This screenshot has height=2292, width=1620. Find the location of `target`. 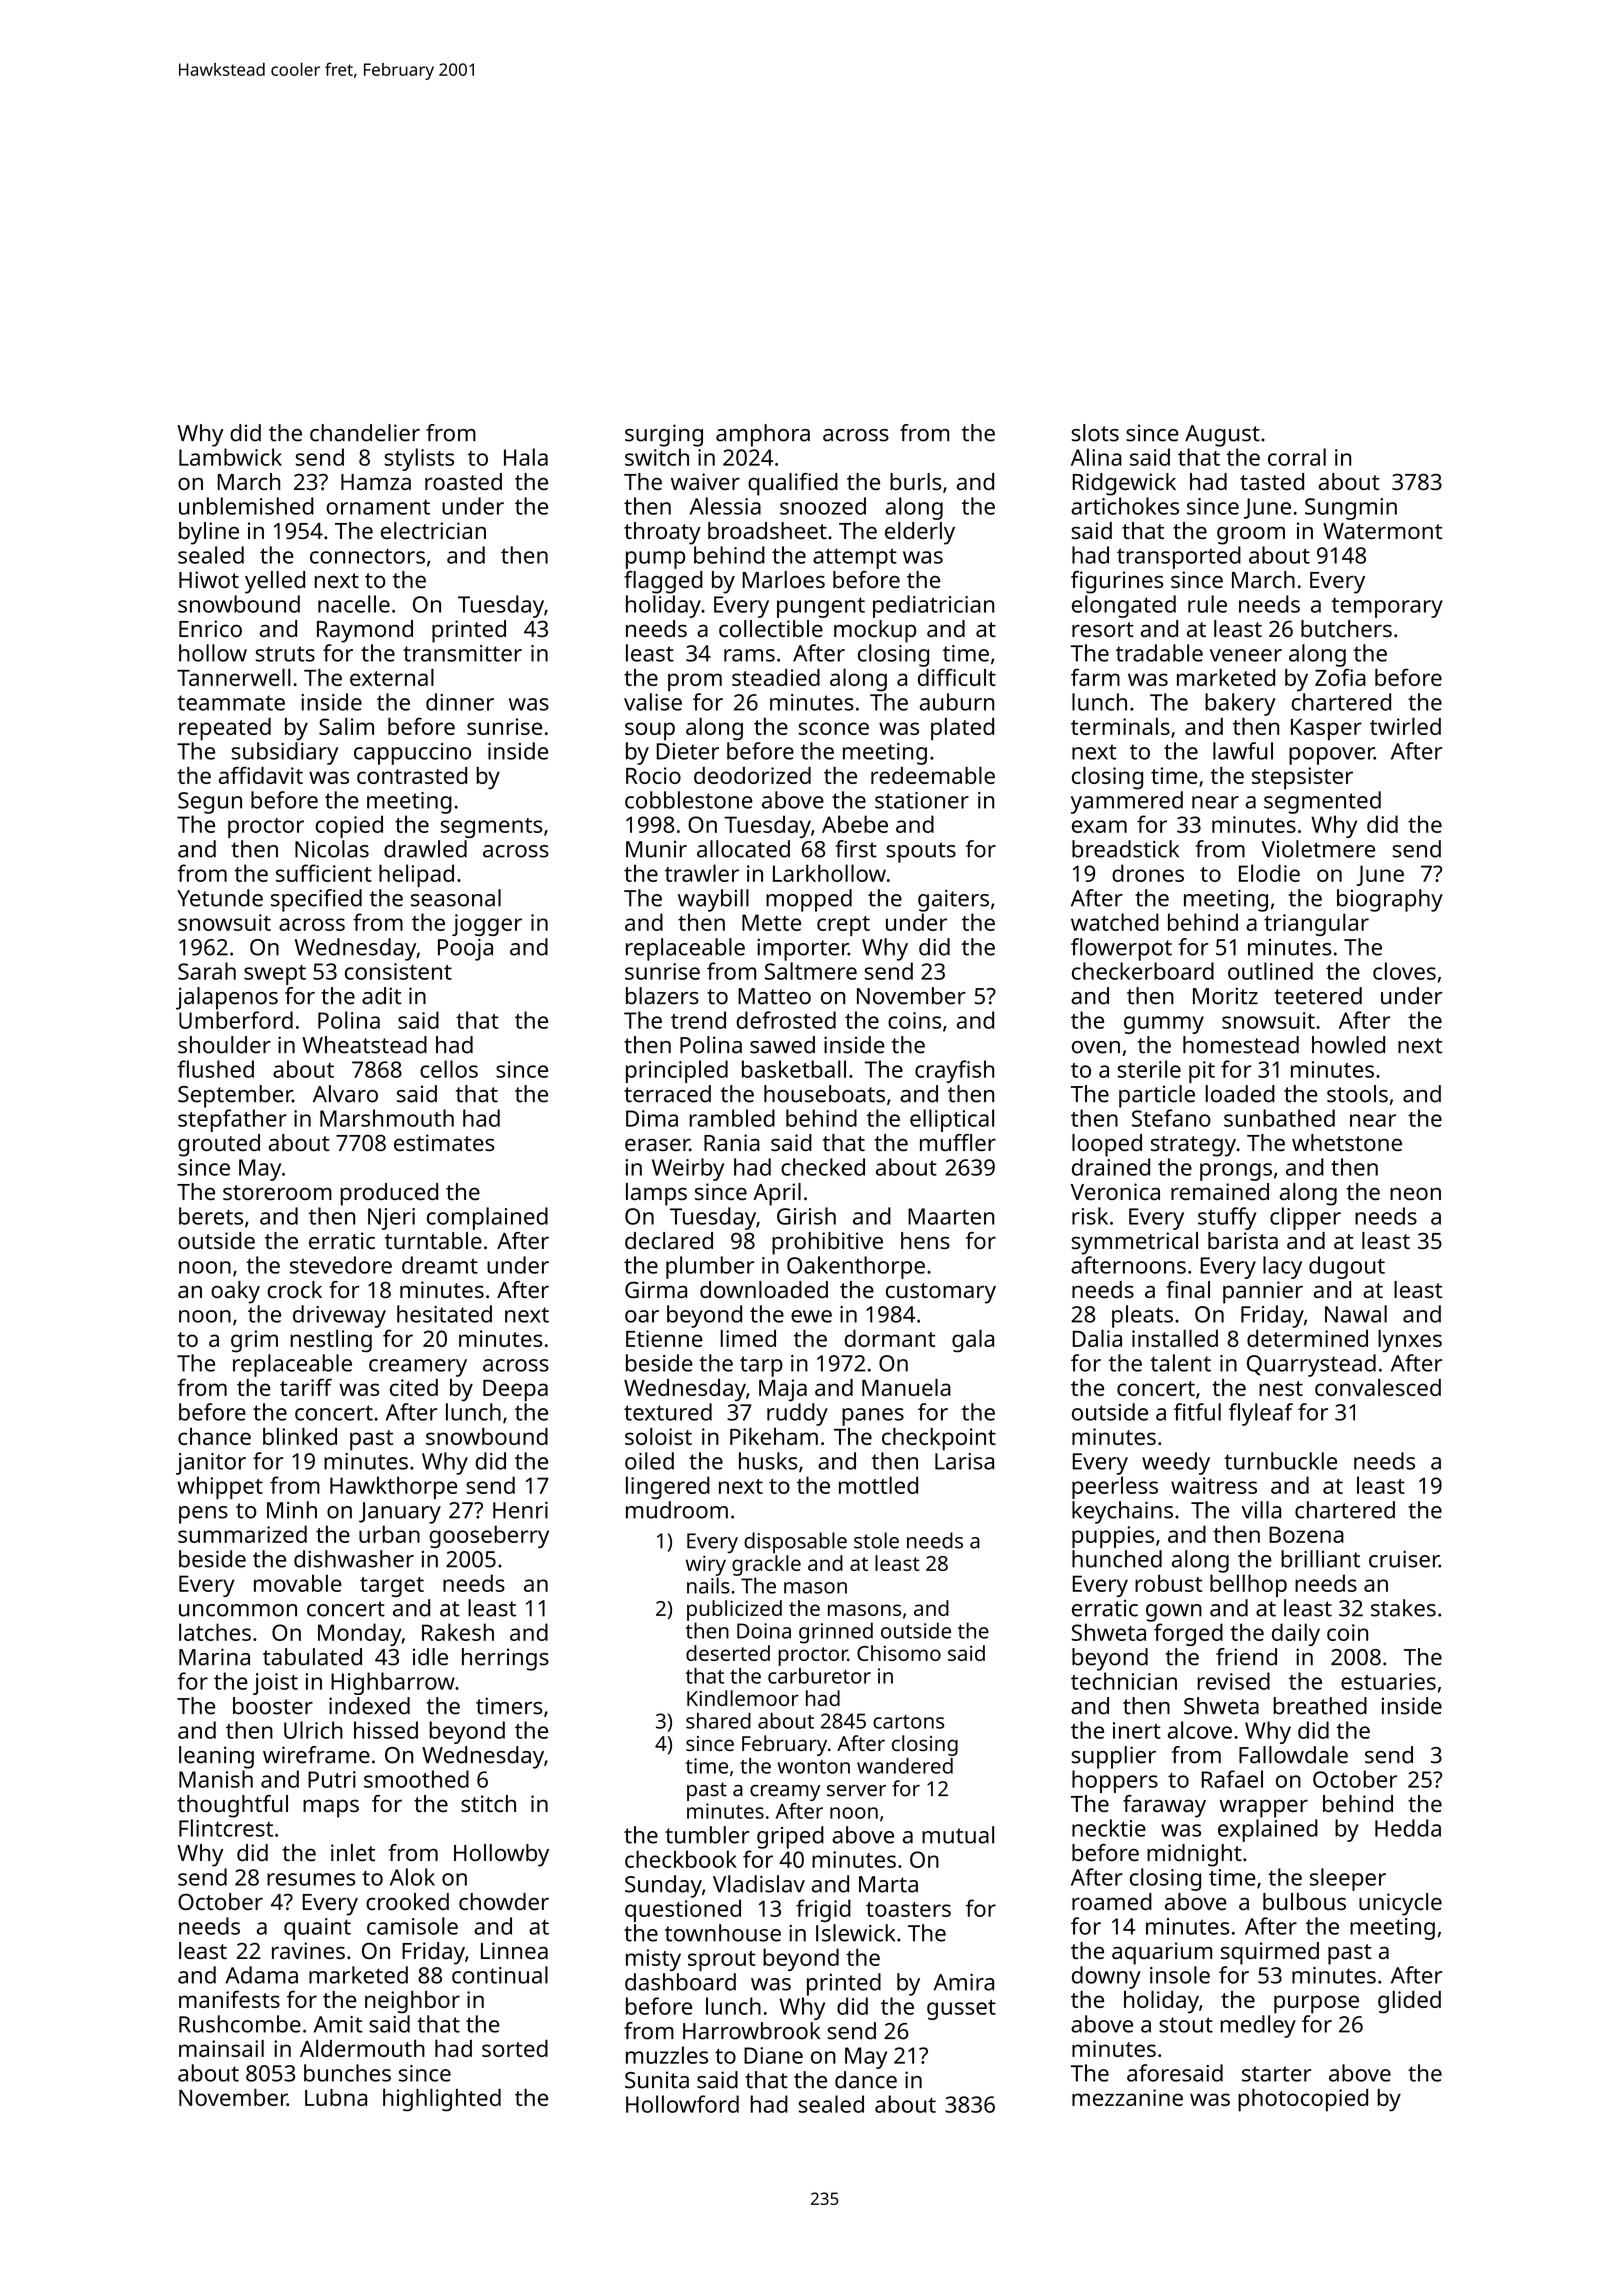

target is located at coordinates (392, 1587).
